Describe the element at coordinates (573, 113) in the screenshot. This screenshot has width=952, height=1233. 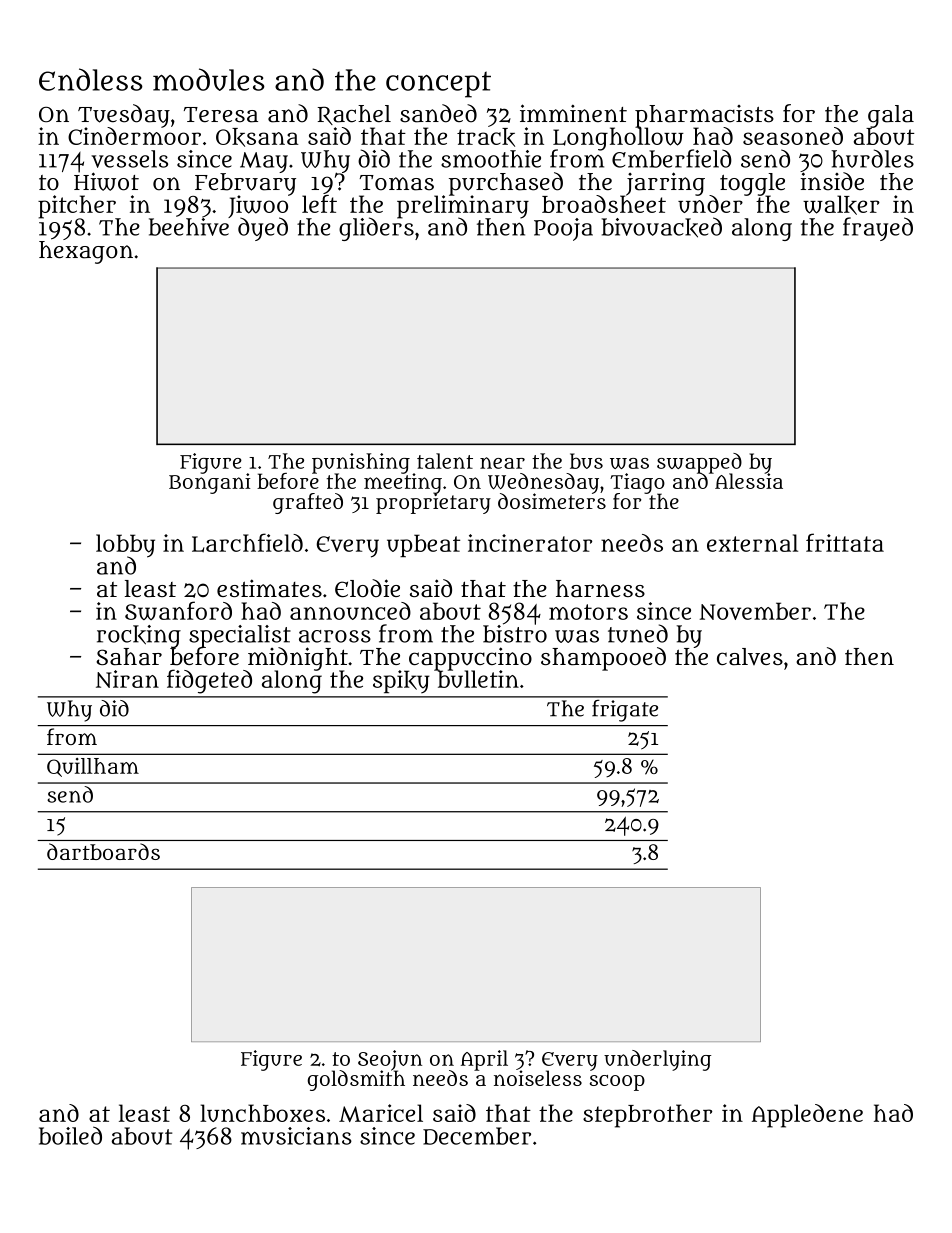
I see `imminent` at that location.
